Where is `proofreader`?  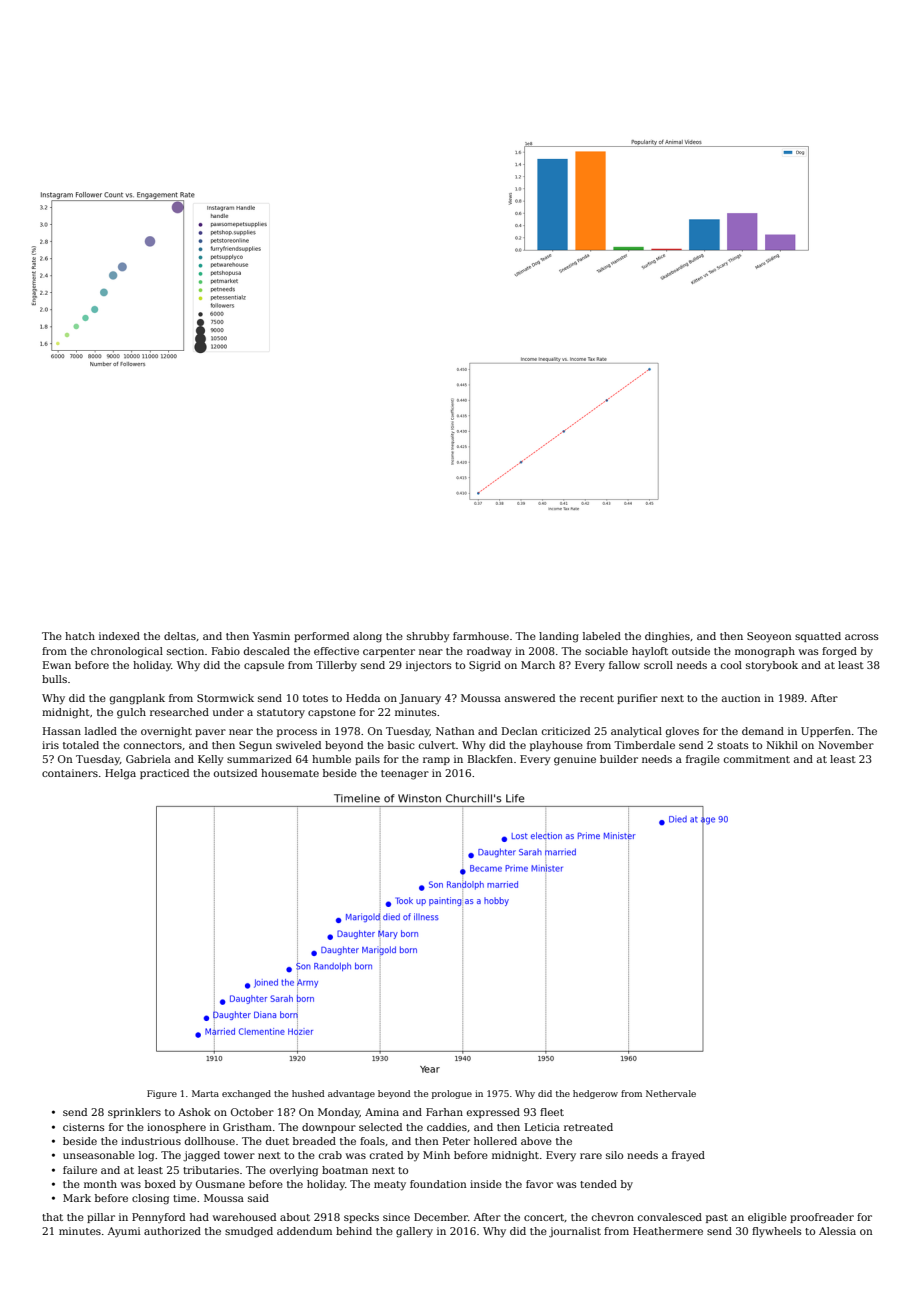
proofreader is located at coordinates (822, 1218).
